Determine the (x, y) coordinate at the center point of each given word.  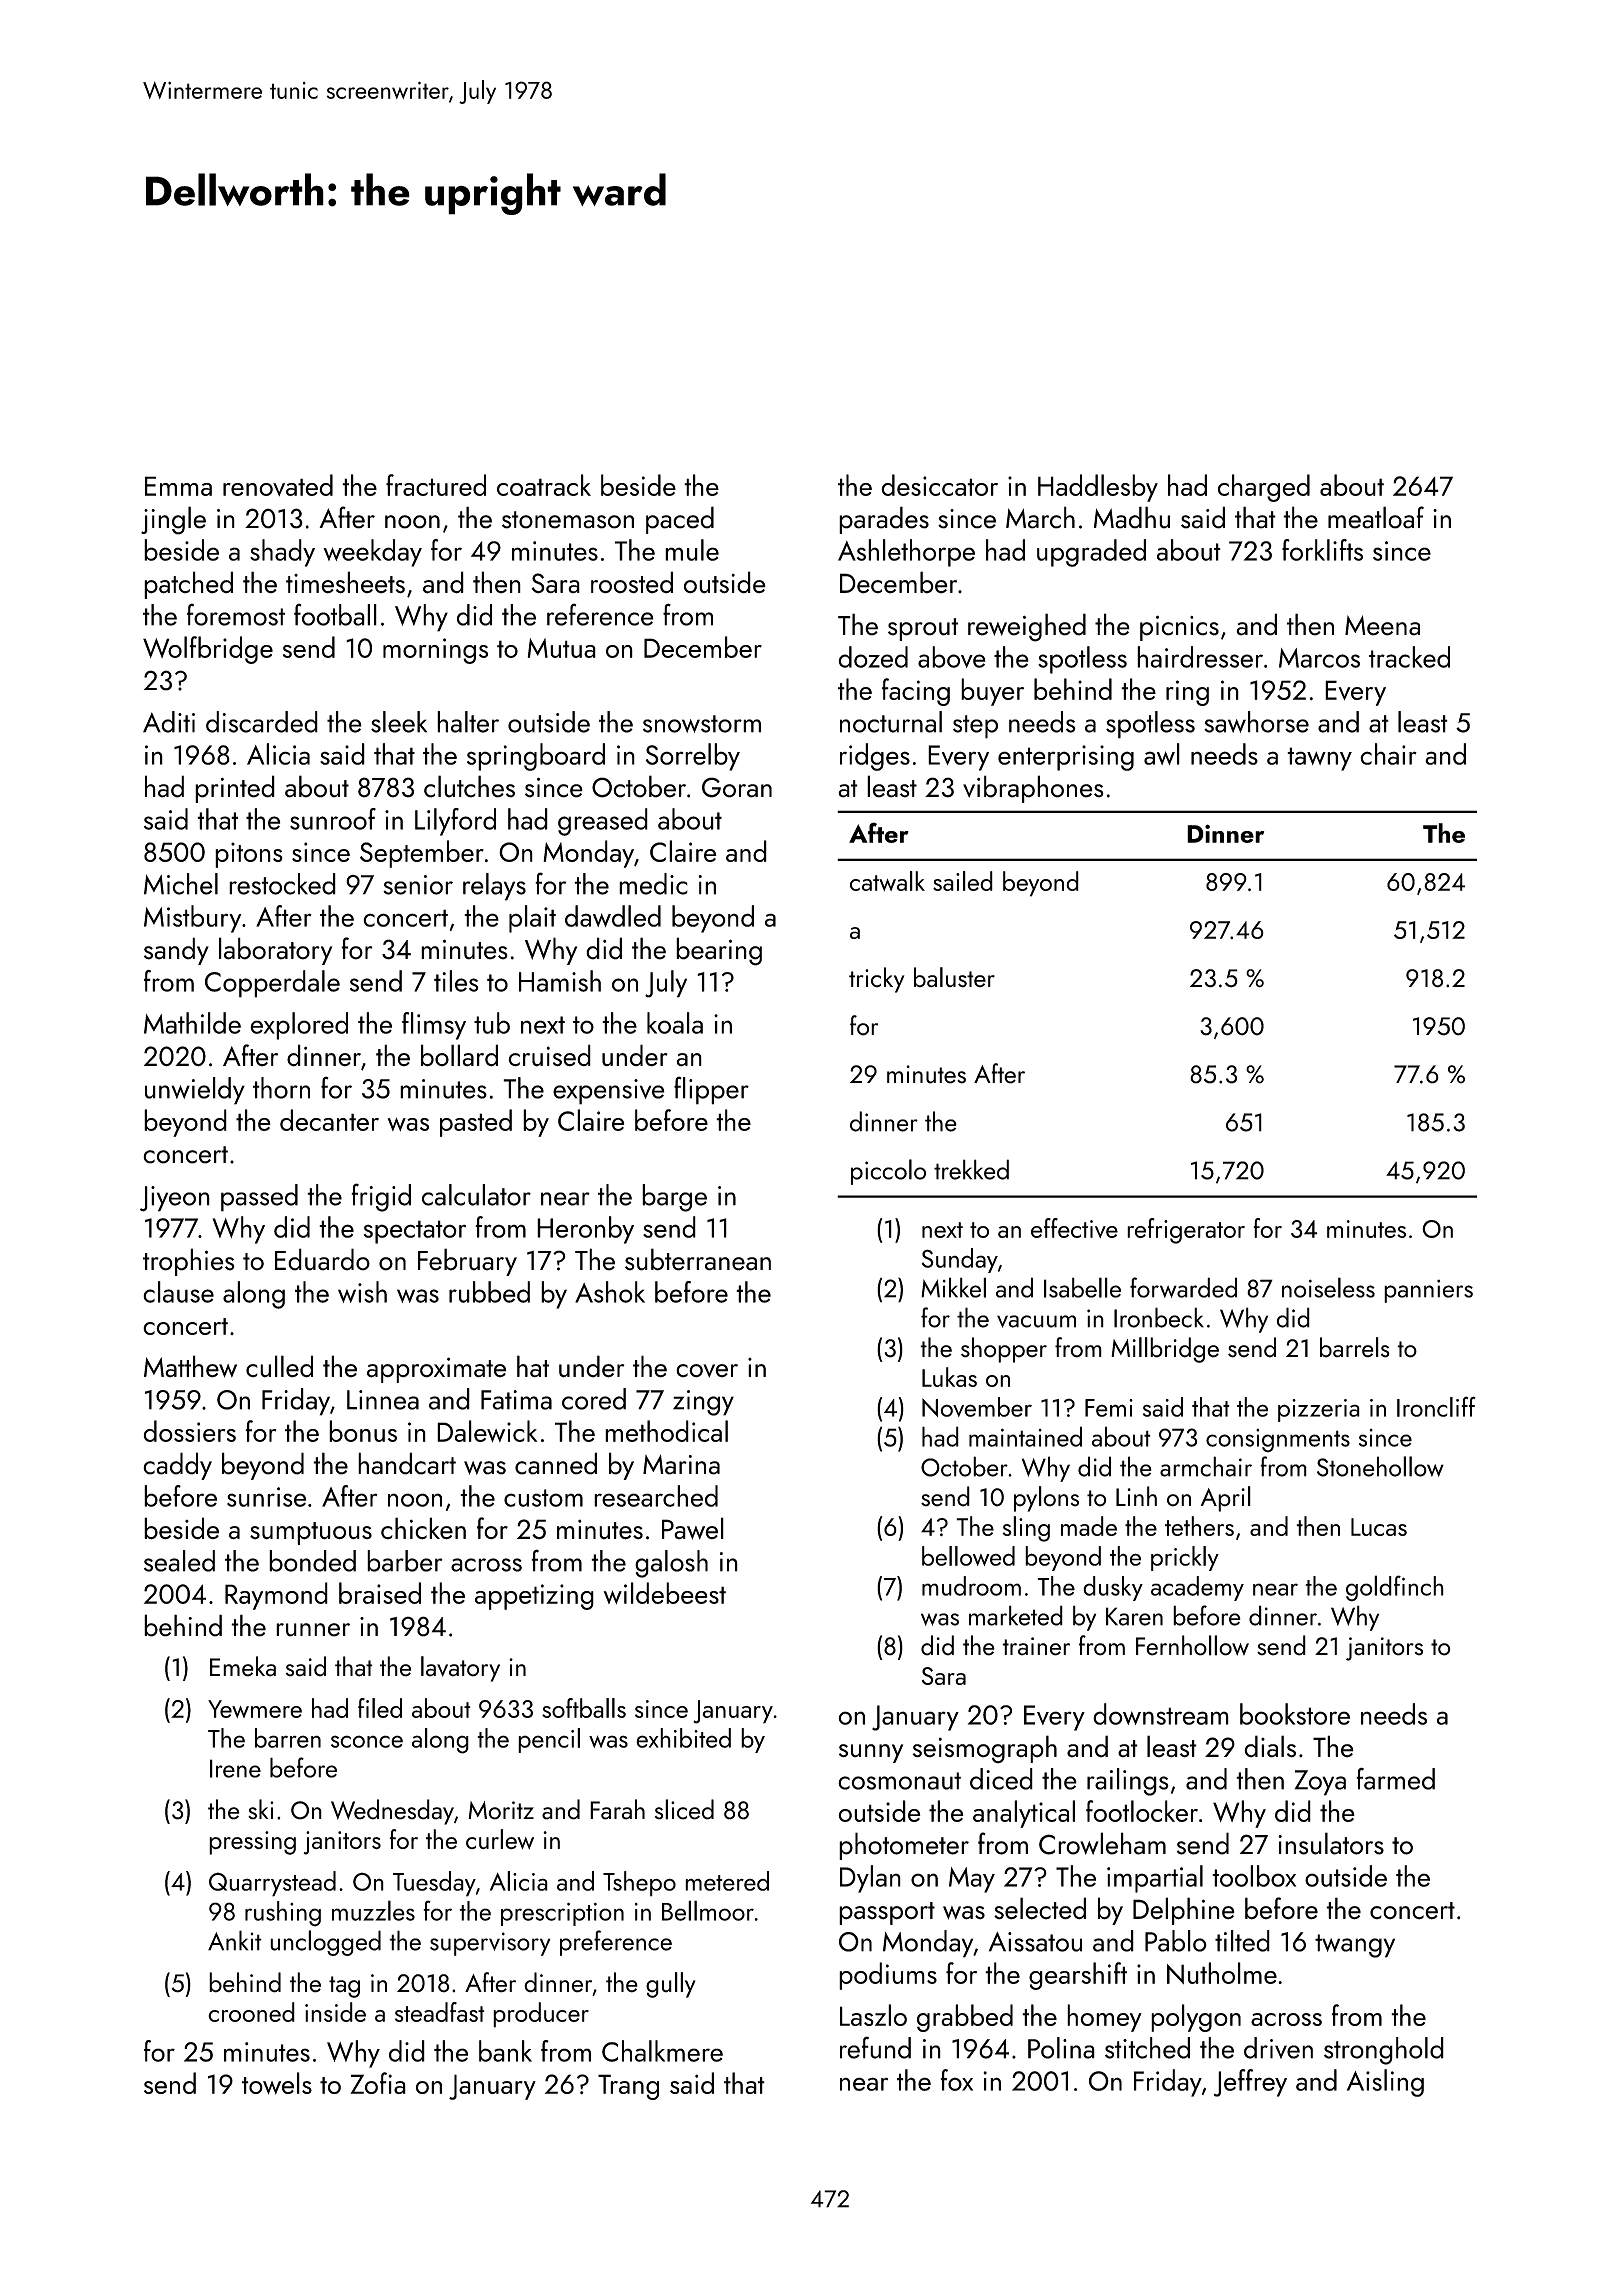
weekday (372, 553)
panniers (1428, 1291)
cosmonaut (899, 1781)
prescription (562, 1914)
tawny (1319, 759)
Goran (737, 787)
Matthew (190, 1366)
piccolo (888, 1172)
